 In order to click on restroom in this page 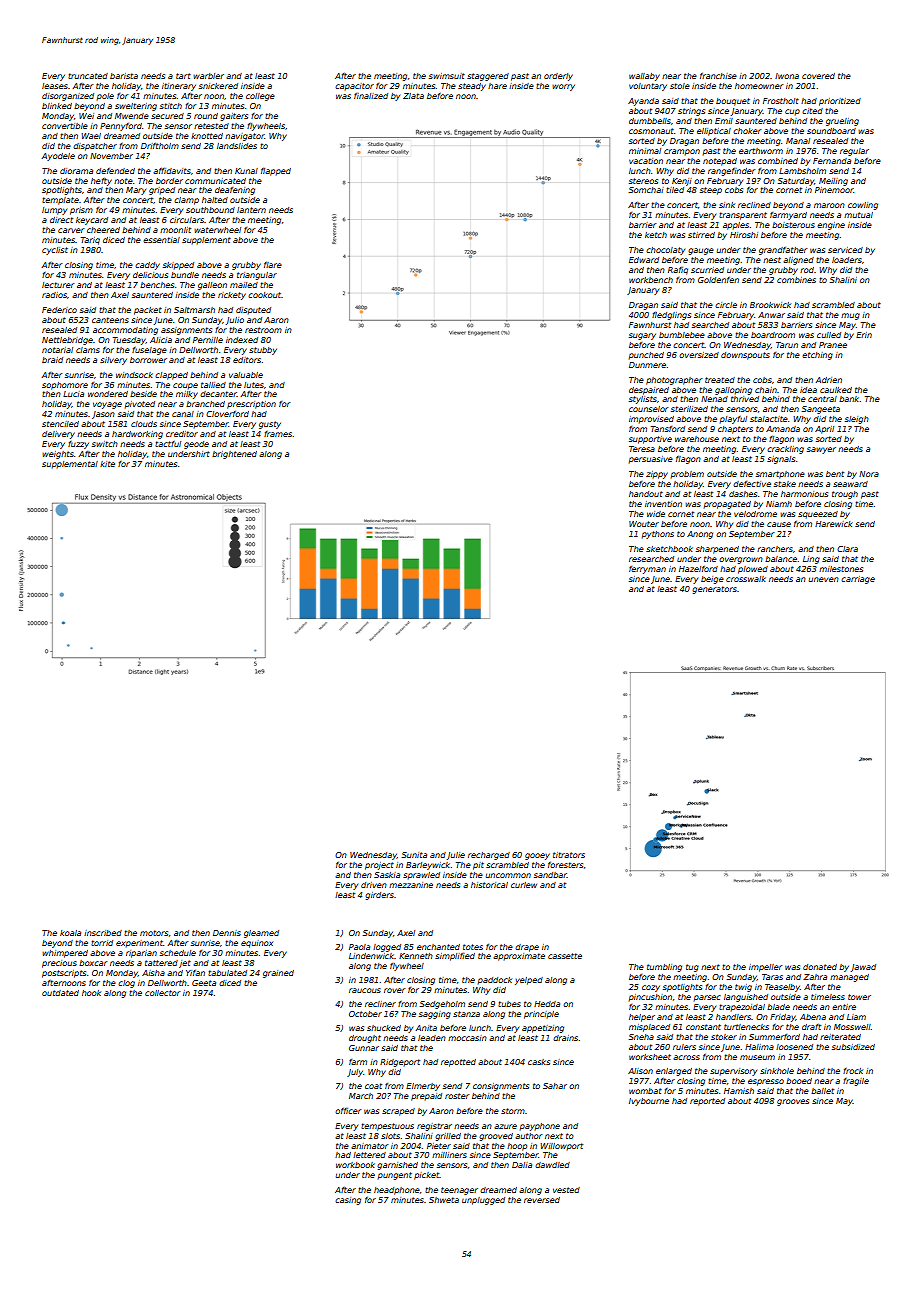, I will do `click(263, 330)`.
